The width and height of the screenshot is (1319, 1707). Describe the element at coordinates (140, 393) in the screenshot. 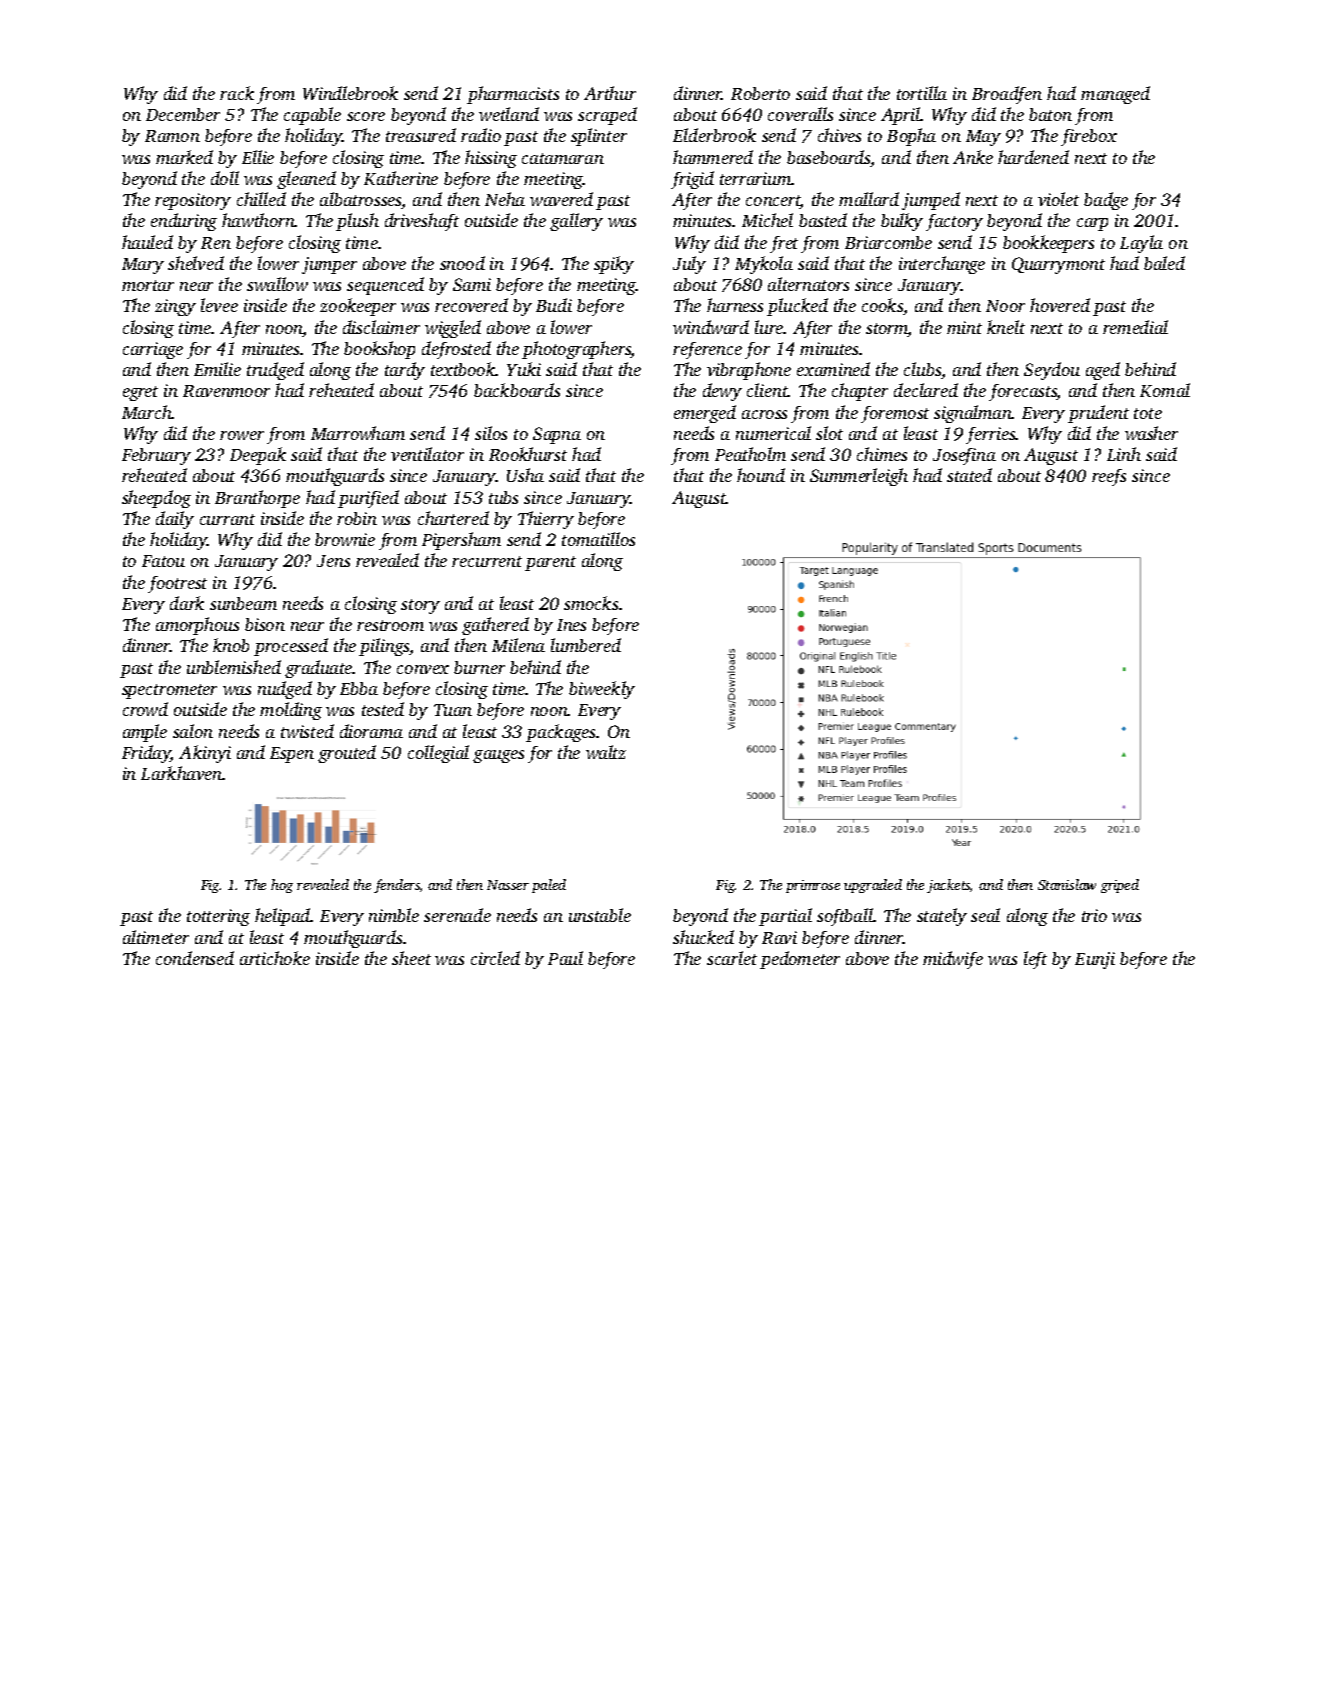

I see `egret` at that location.
